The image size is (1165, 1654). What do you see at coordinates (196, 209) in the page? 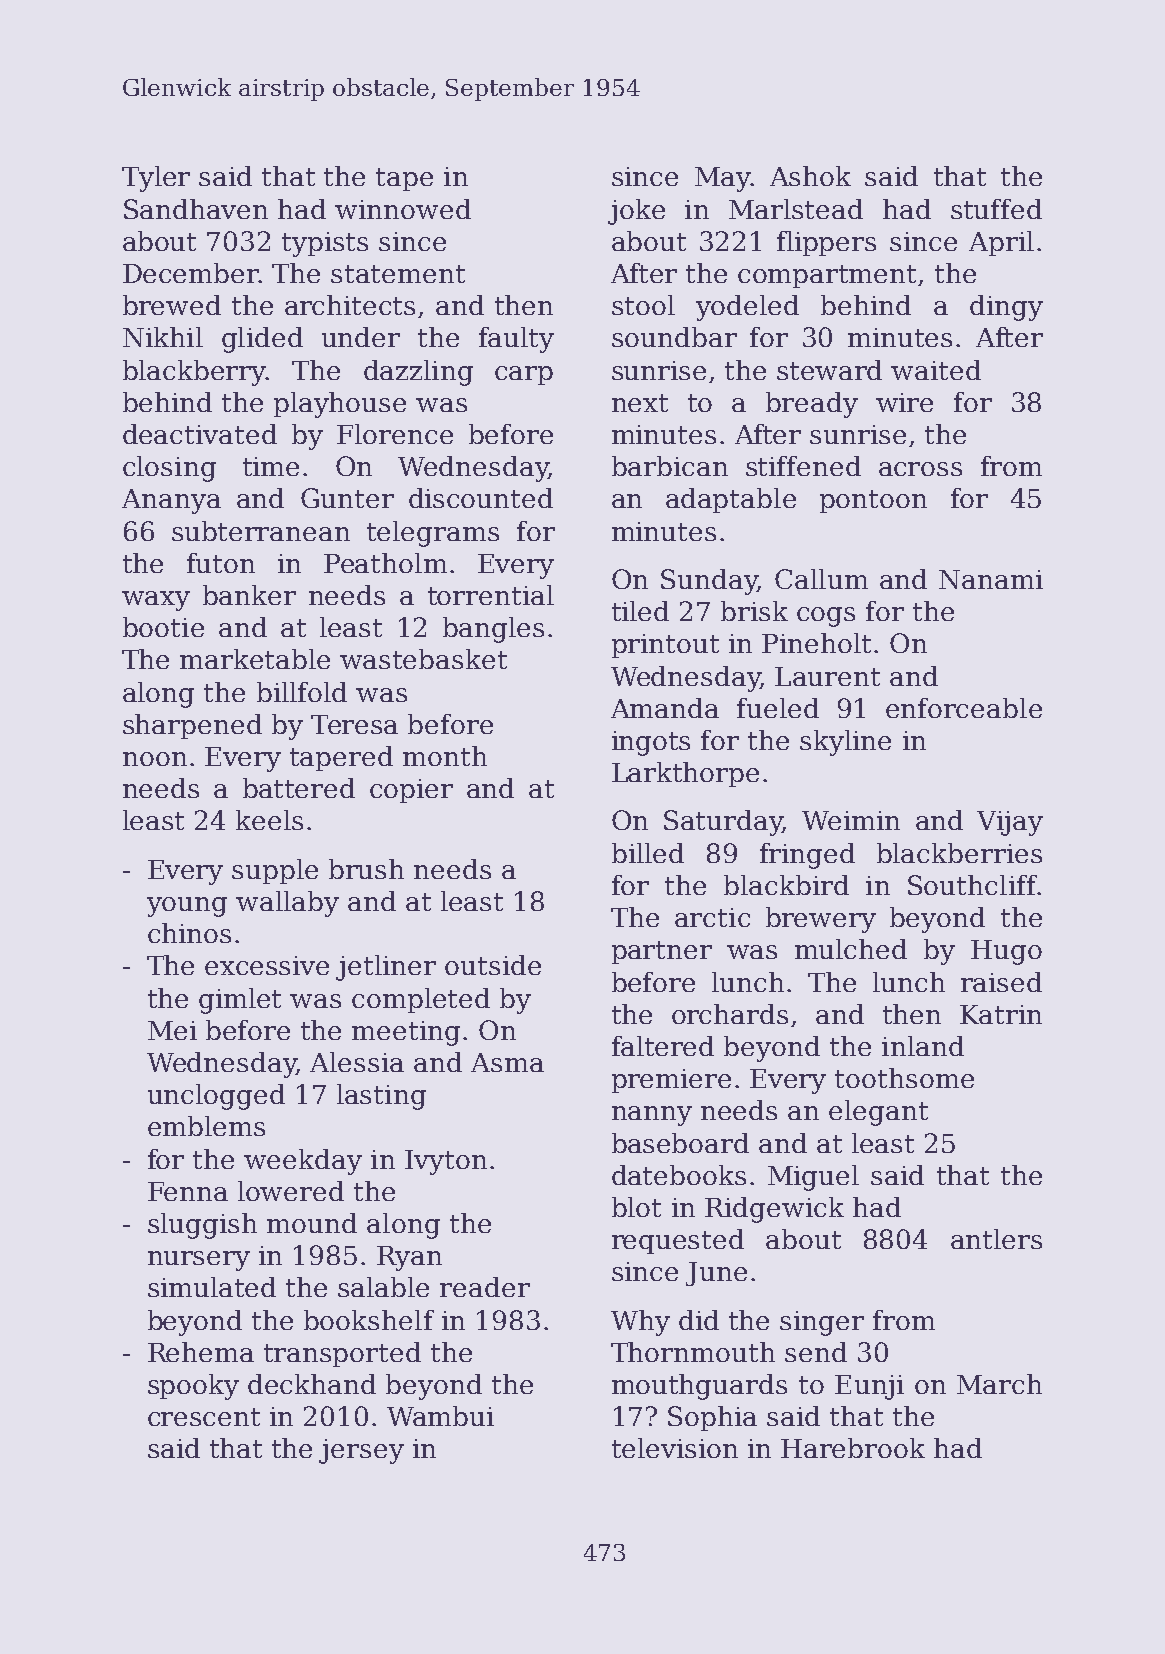
I see `Sandhaven` at bounding box center [196, 209].
